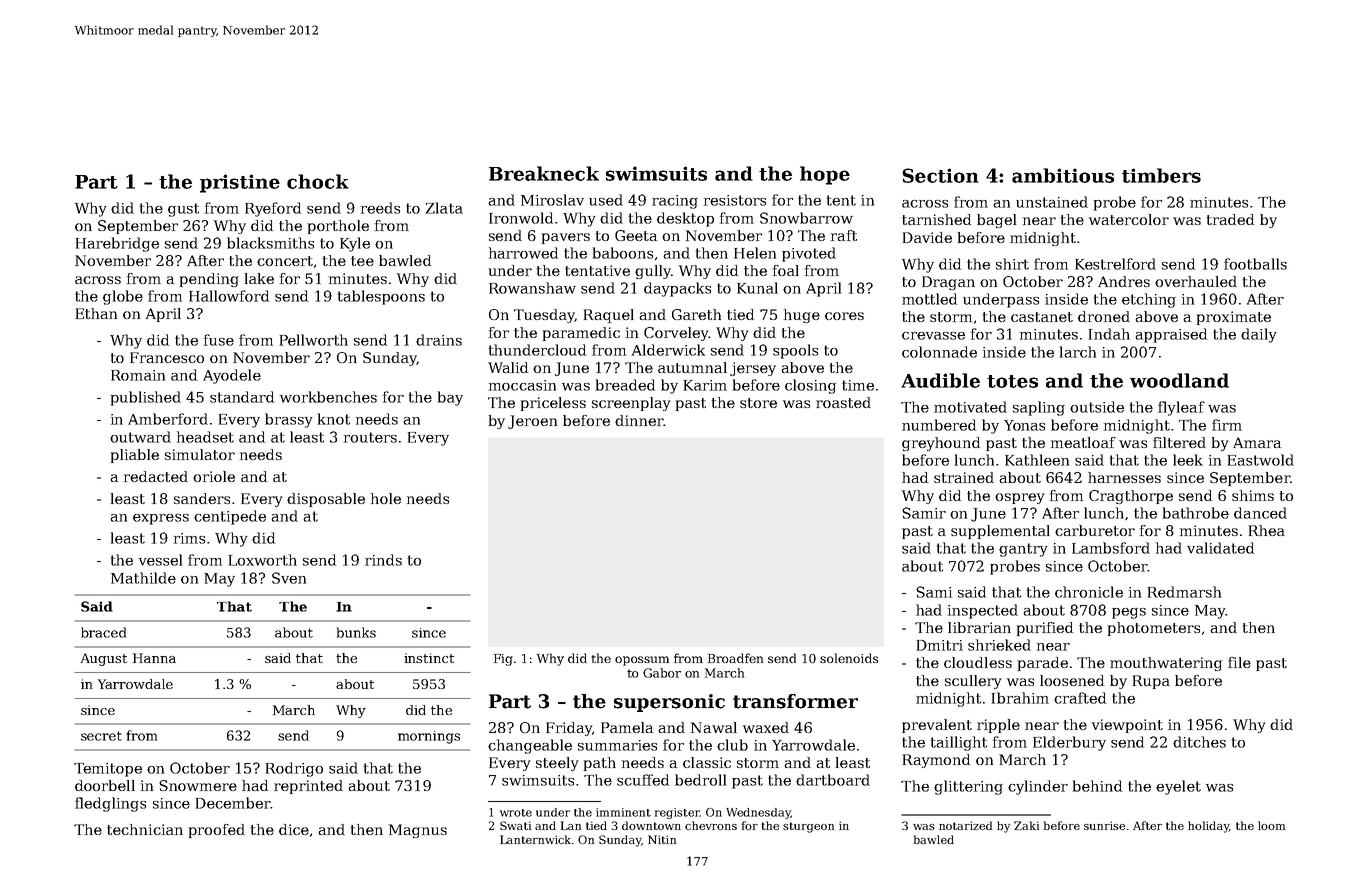  What do you see at coordinates (552, 200) in the screenshot?
I see `Miroslav` at bounding box center [552, 200].
